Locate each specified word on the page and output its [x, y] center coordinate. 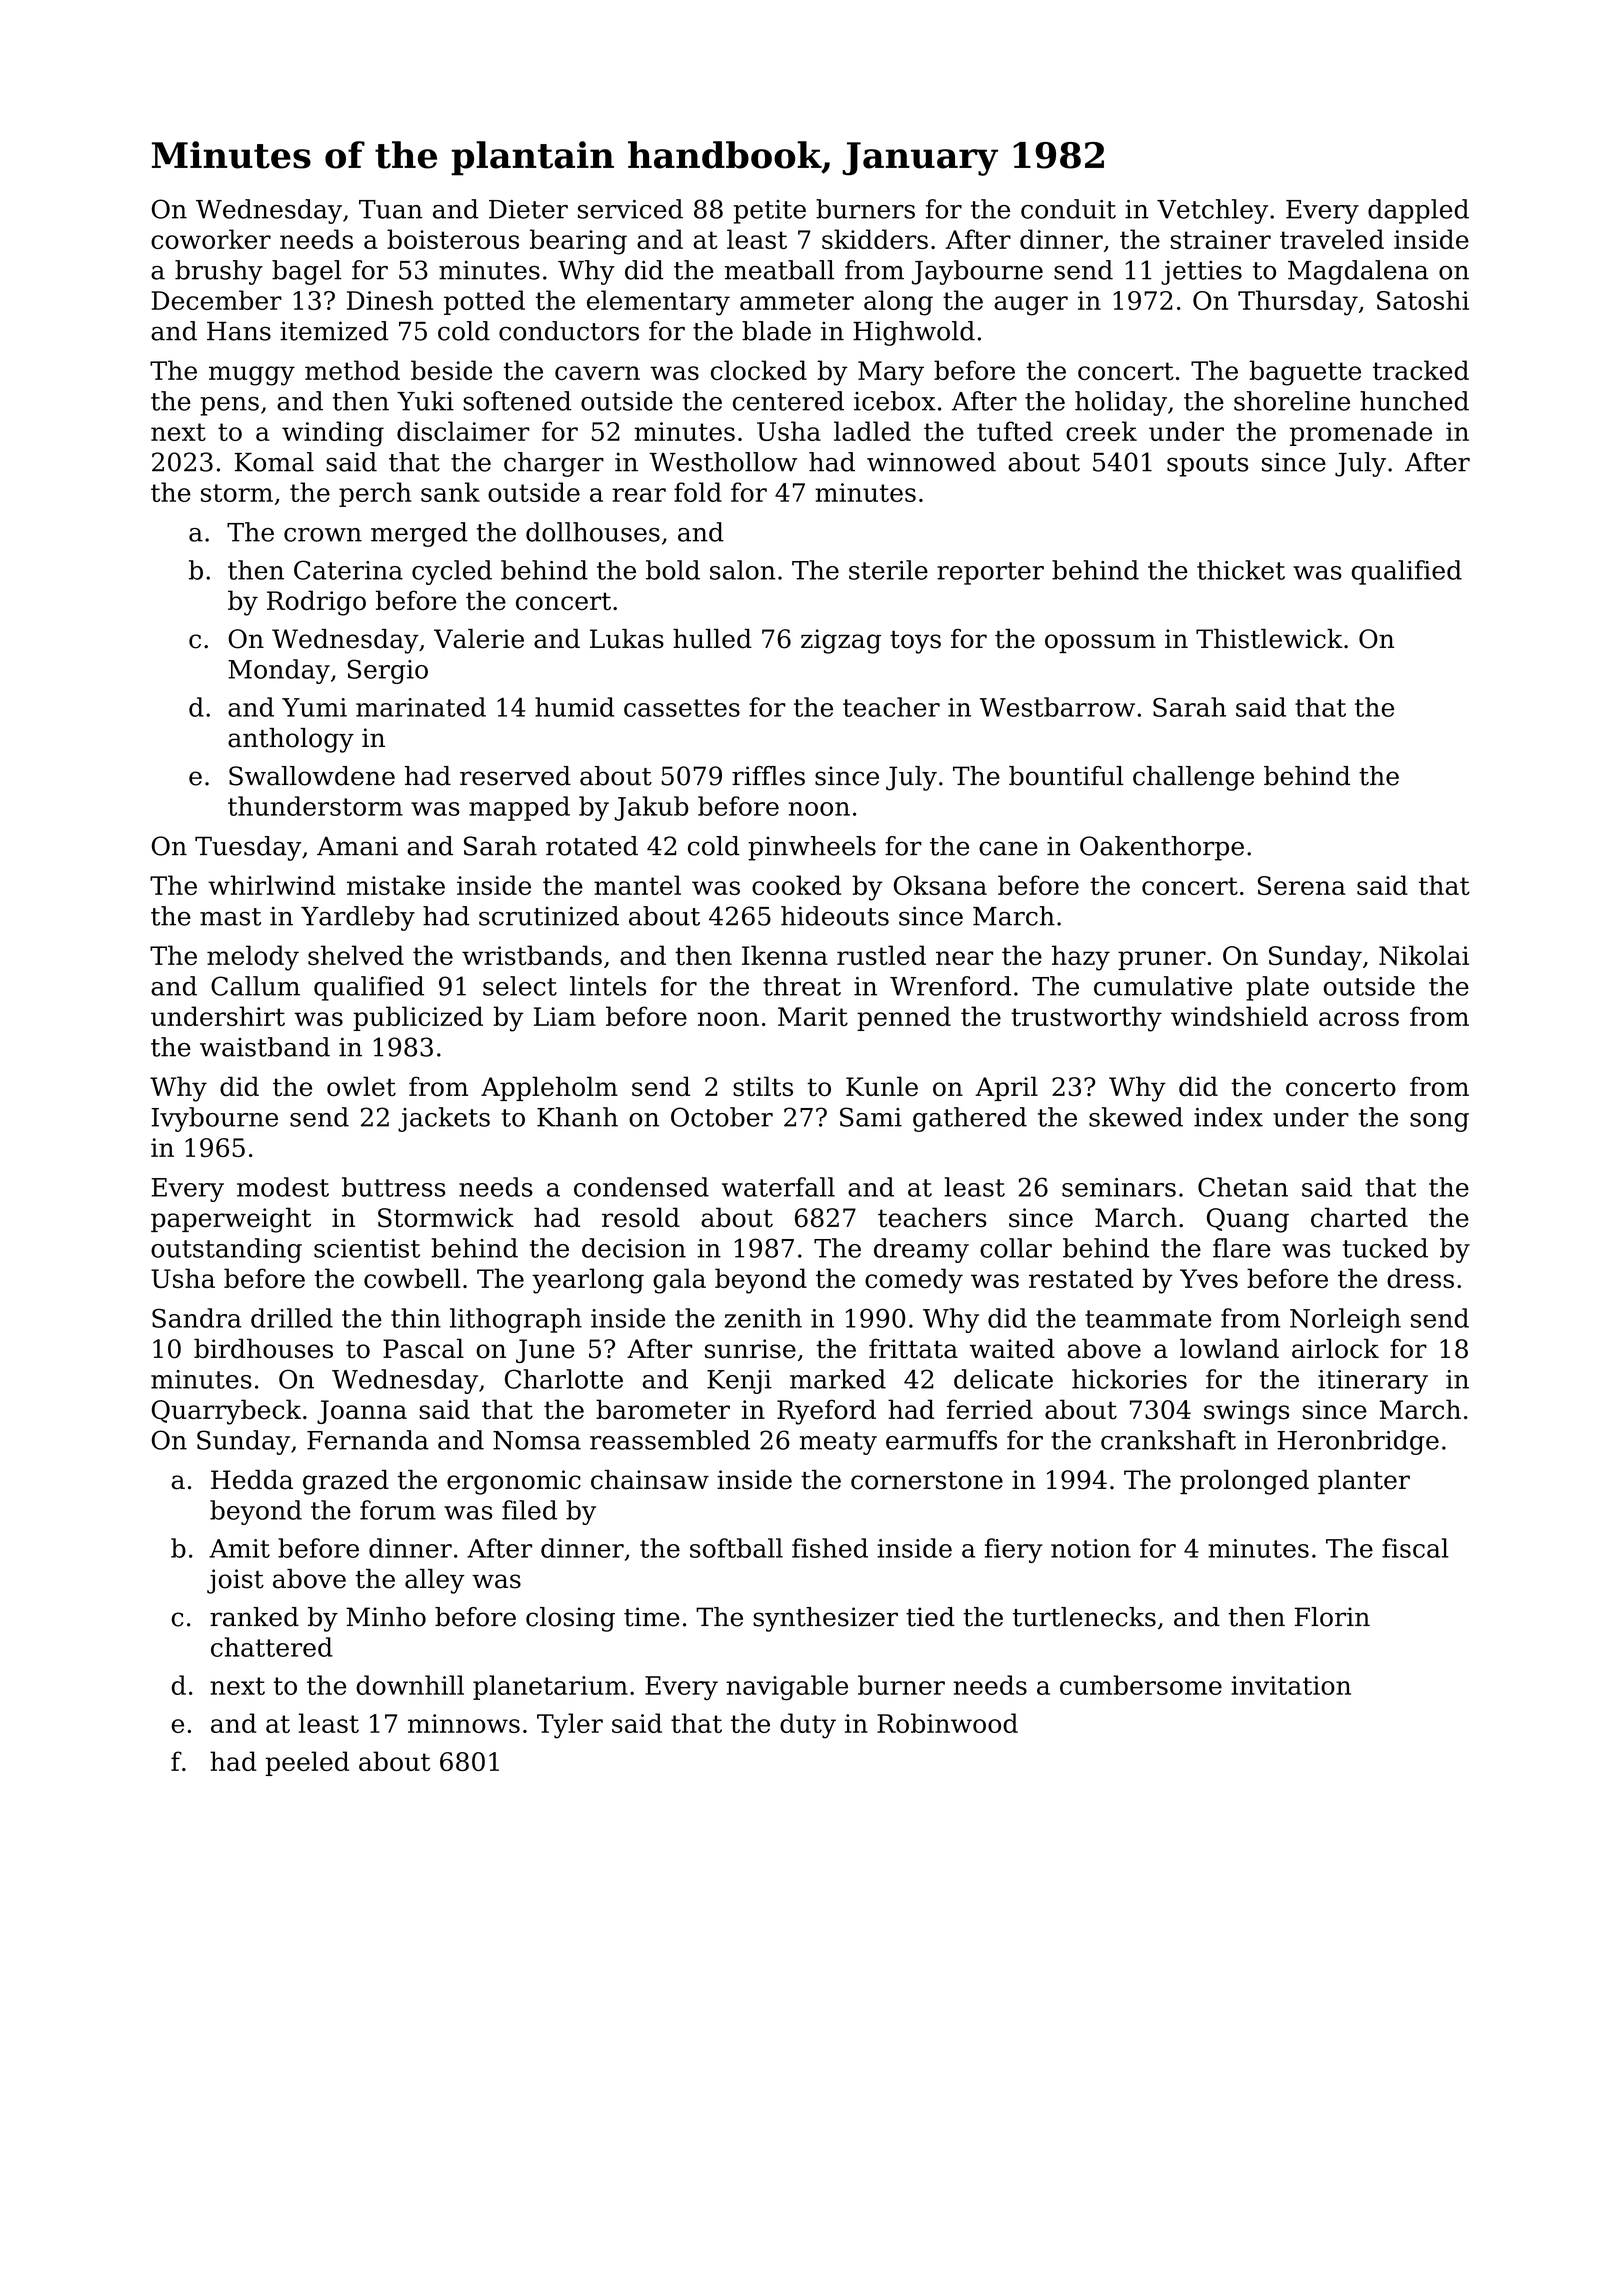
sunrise [750, 1349]
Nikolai [1424, 955]
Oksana [940, 885]
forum [398, 1510]
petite [770, 212]
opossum [1100, 643]
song [1439, 1122]
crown [323, 535]
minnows [464, 1723]
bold [673, 570]
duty [808, 1726]
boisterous [453, 239]
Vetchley [1212, 211]
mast [230, 917]
